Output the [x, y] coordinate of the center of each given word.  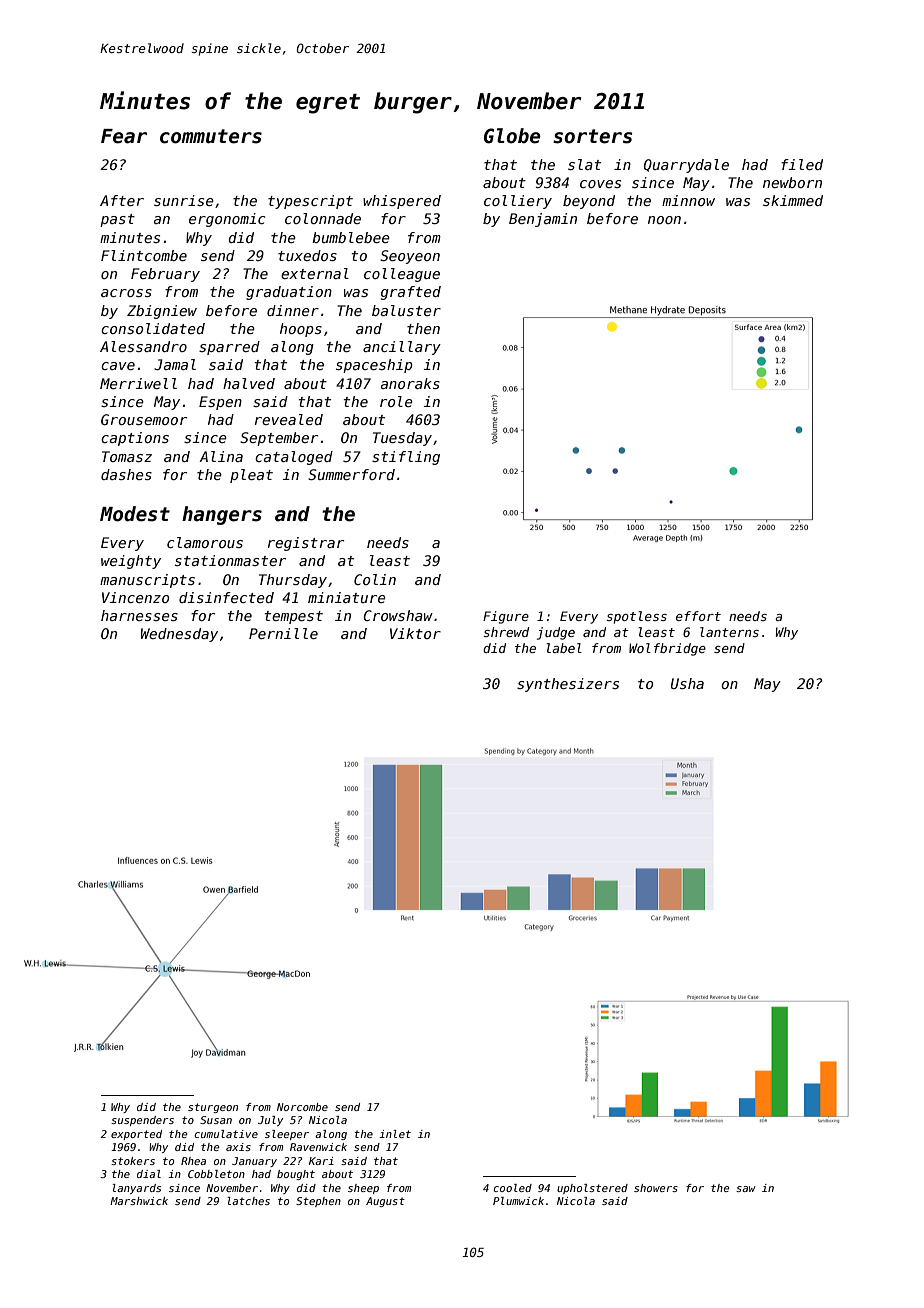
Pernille [283, 633]
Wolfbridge [667, 649]
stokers [133, 1161]
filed [802, 164]
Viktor [415, 633]
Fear [124, 136]
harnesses [139, 615]
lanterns [729, 632]
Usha [687, 683]
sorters [592, 136]
